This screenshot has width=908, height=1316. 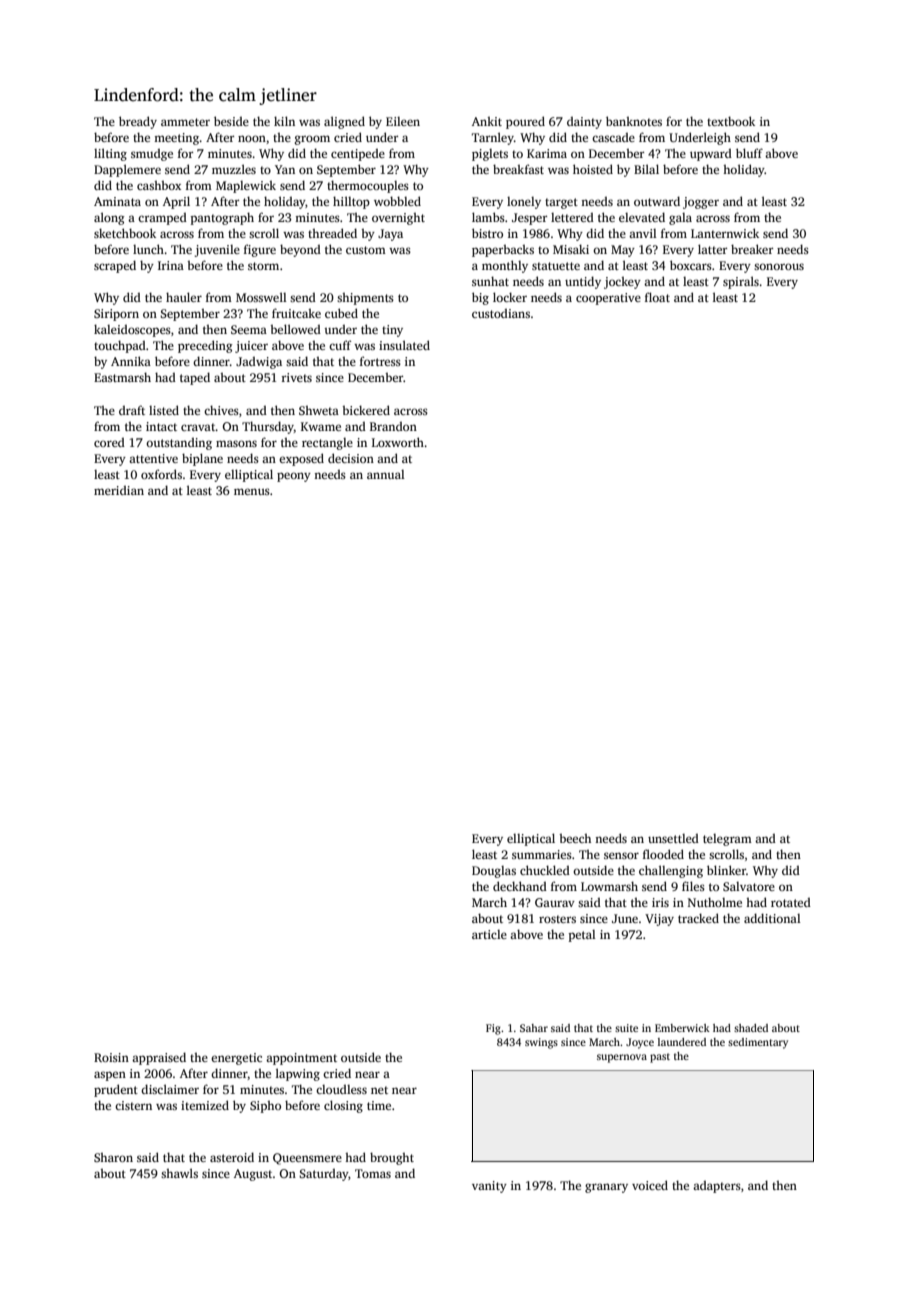 I want to click on spirals, so click(x=741, y=282).
